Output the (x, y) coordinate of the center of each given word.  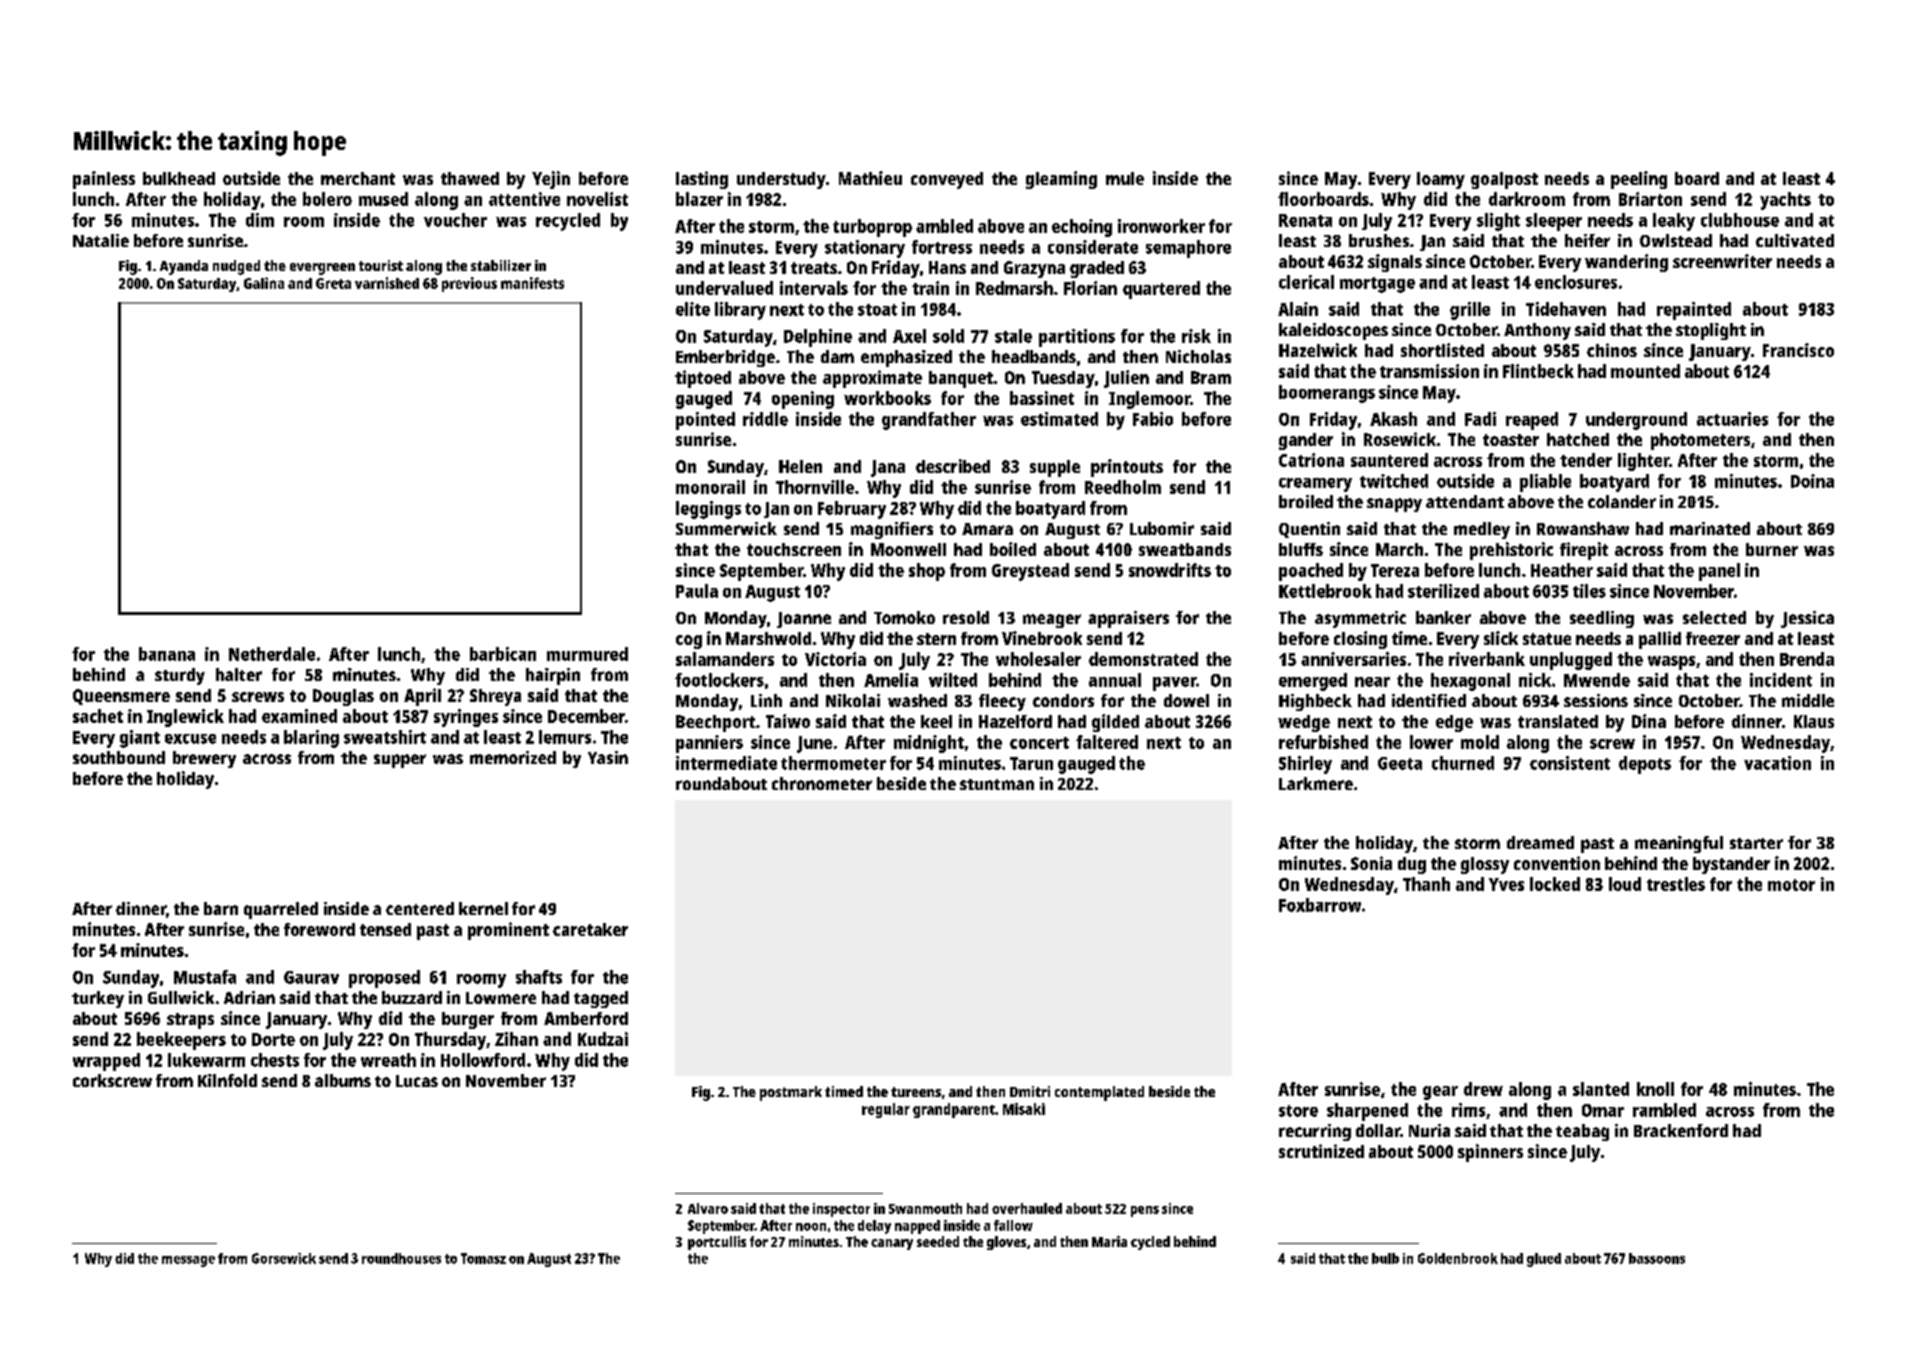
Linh (766, 700)
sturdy (180, 676)
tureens (916, 1092)
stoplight (1711, 331)
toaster (1511, 440)
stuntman (997, 784)
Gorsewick (284, 1258)
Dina (1649, 721)
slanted (1601, 1089)
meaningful (1679, 844)
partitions (1077, 338)
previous (469, 284)
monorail (710, 487)
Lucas (417, 1081)
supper (400, 761)
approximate (872, 379)
